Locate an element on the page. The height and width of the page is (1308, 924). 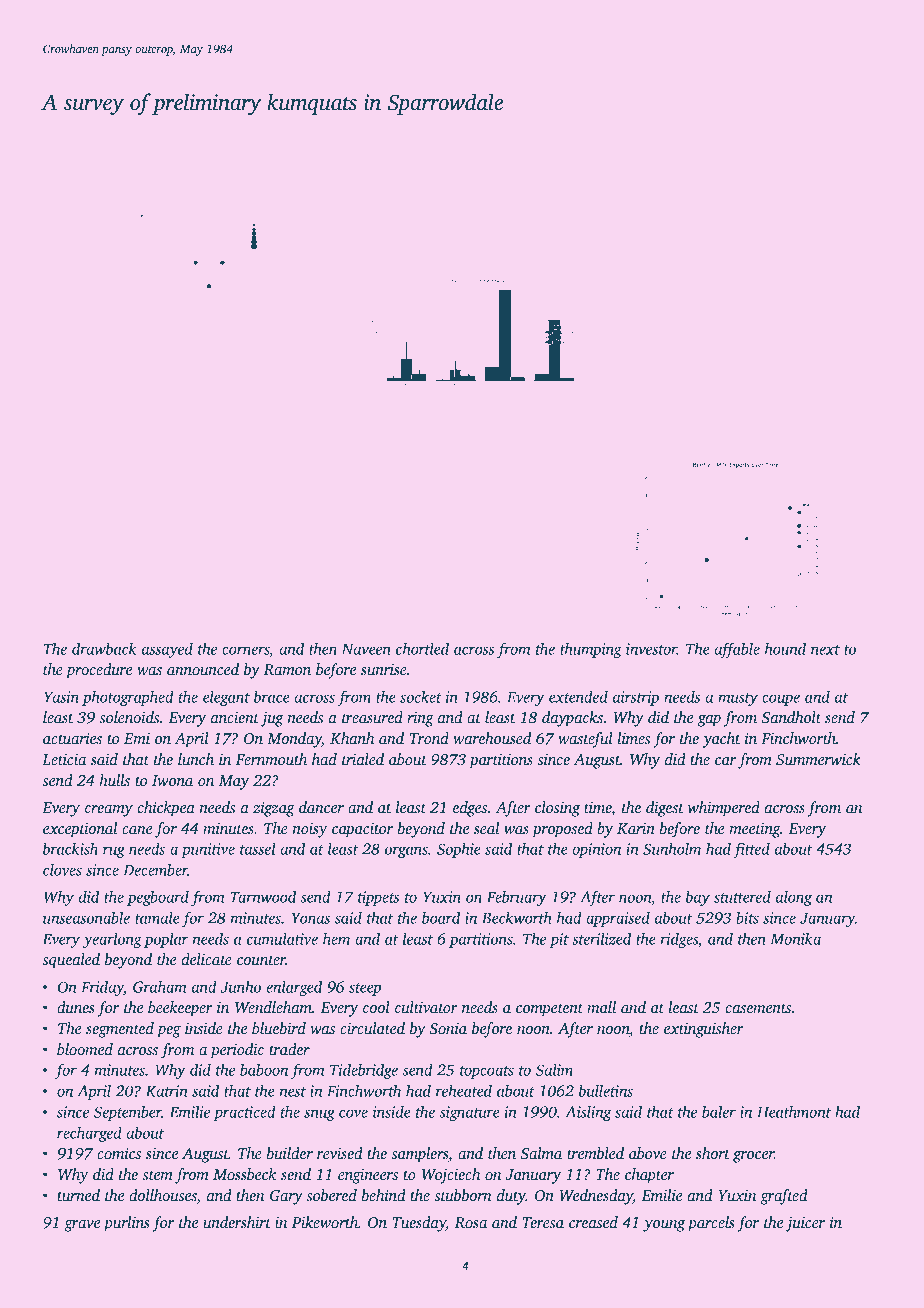
assayed is located at coordinates (167, 650).
